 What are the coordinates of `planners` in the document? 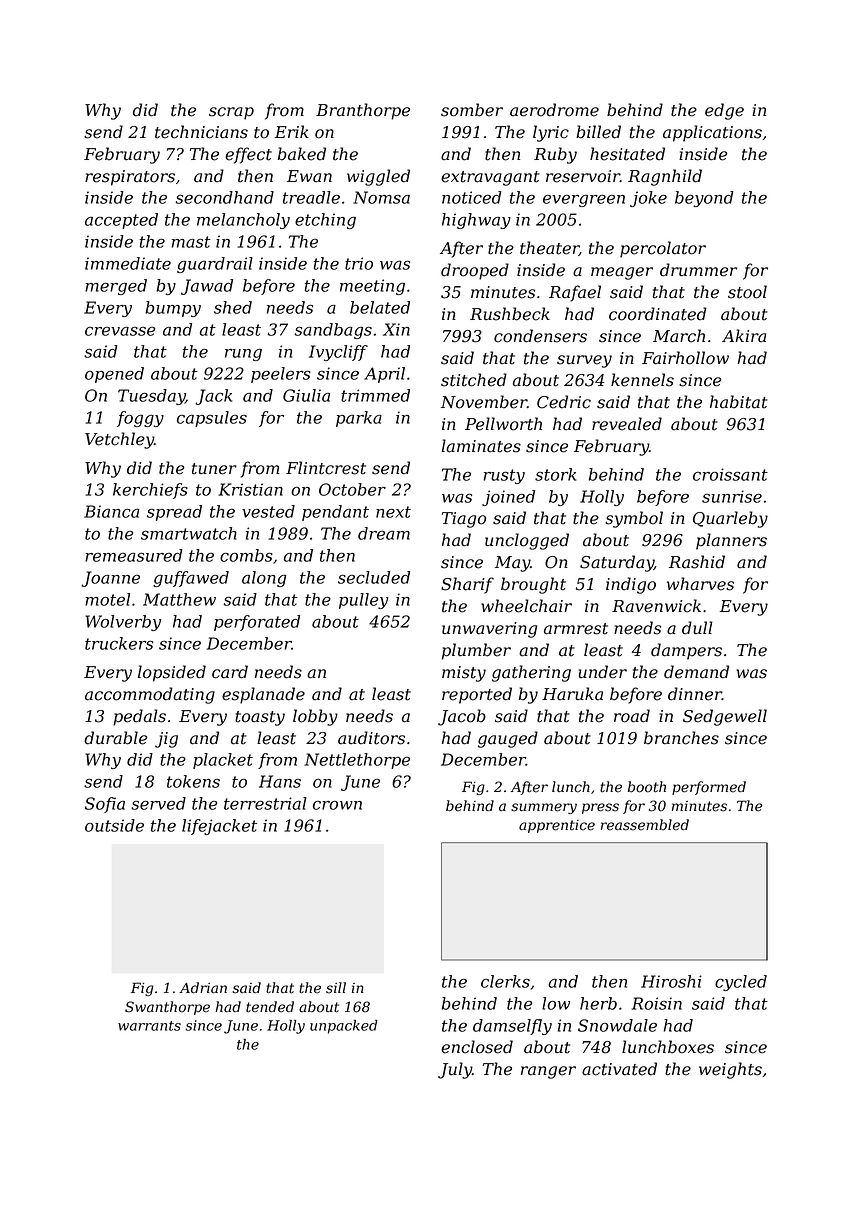 It's located at (731, 541).
